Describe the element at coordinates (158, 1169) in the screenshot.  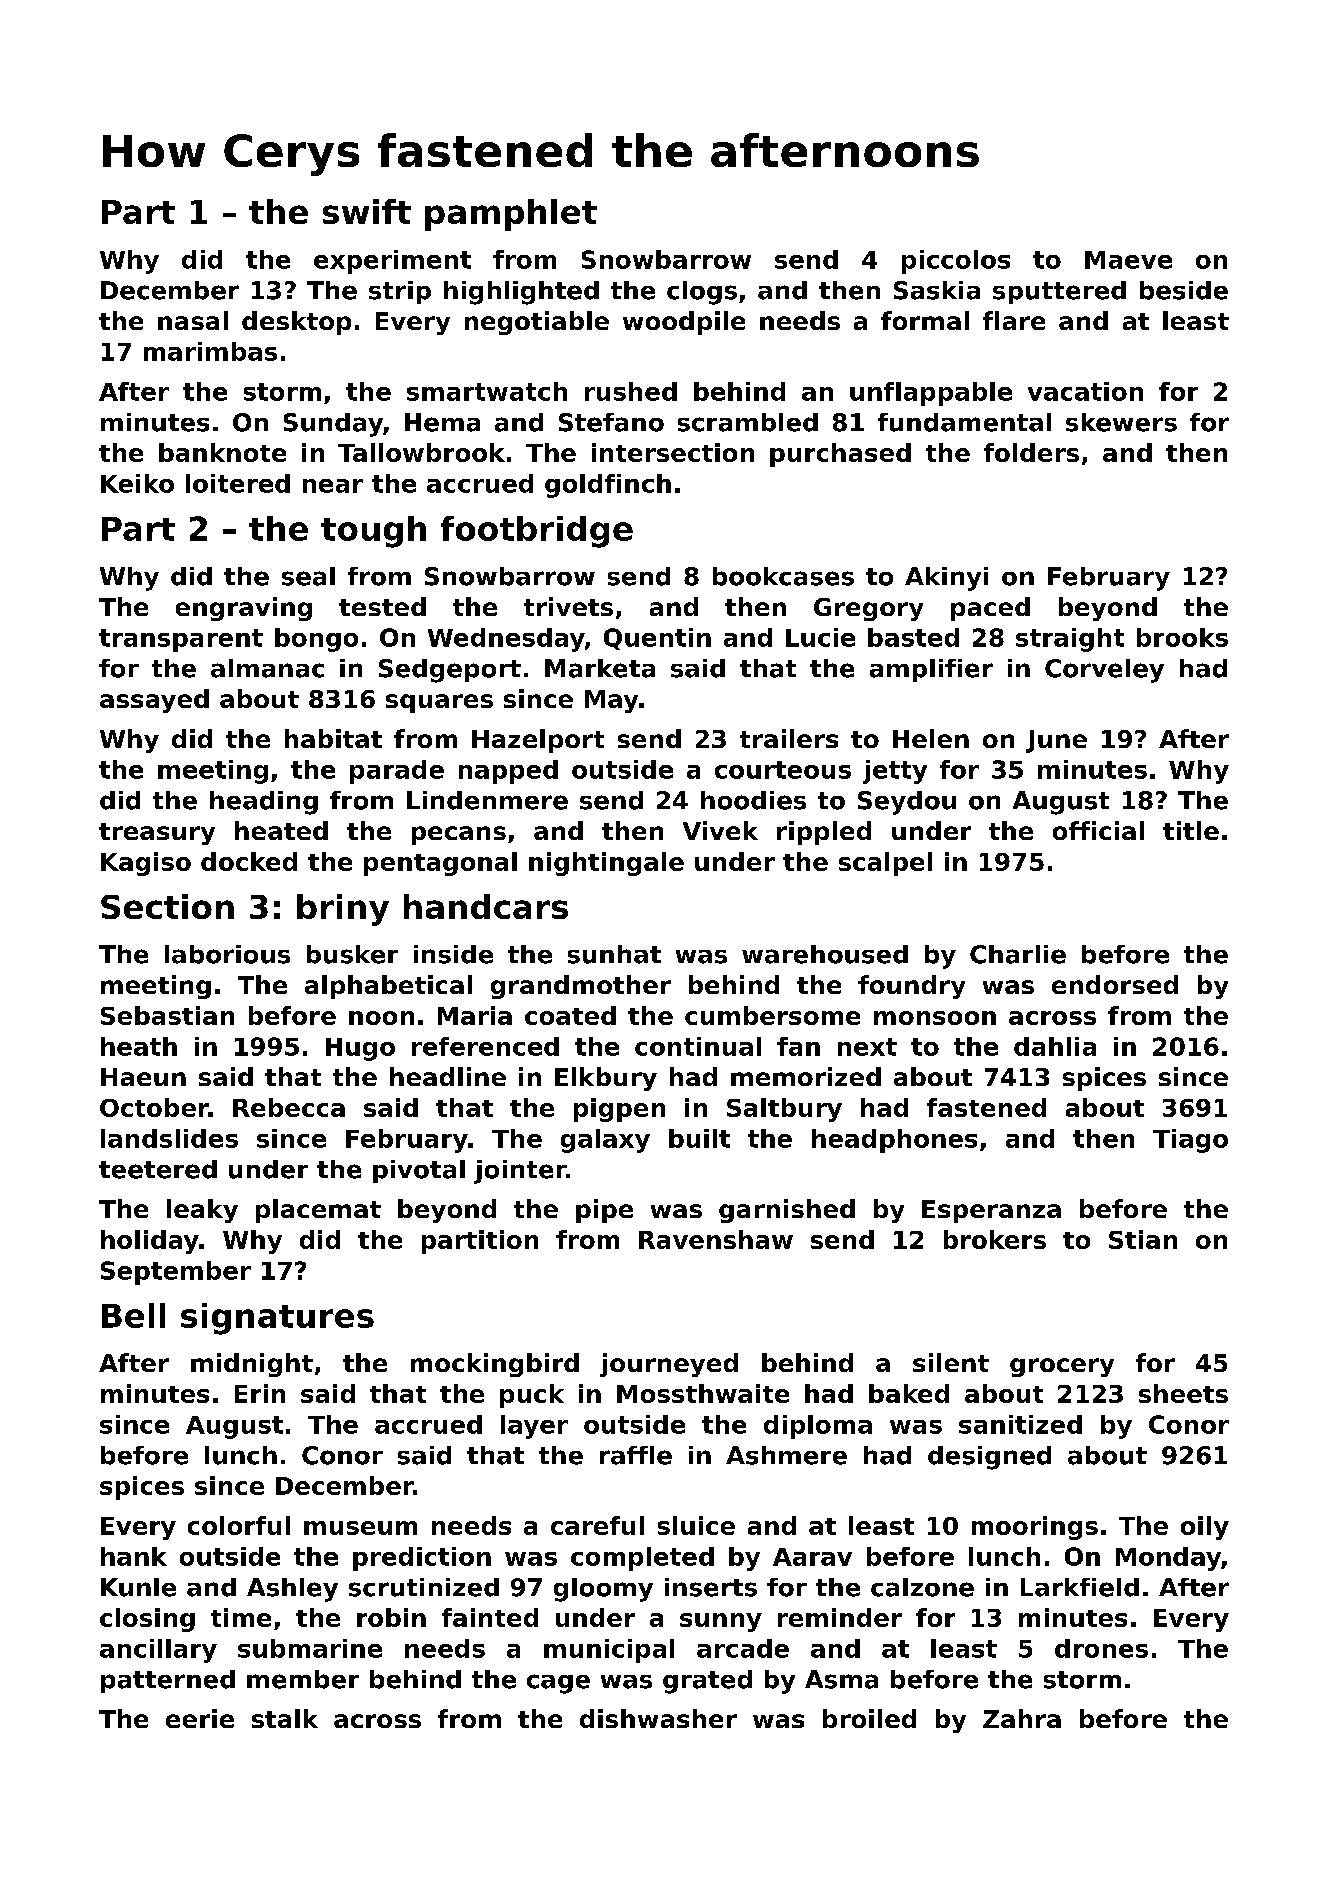
I see `teetered` at that location.
